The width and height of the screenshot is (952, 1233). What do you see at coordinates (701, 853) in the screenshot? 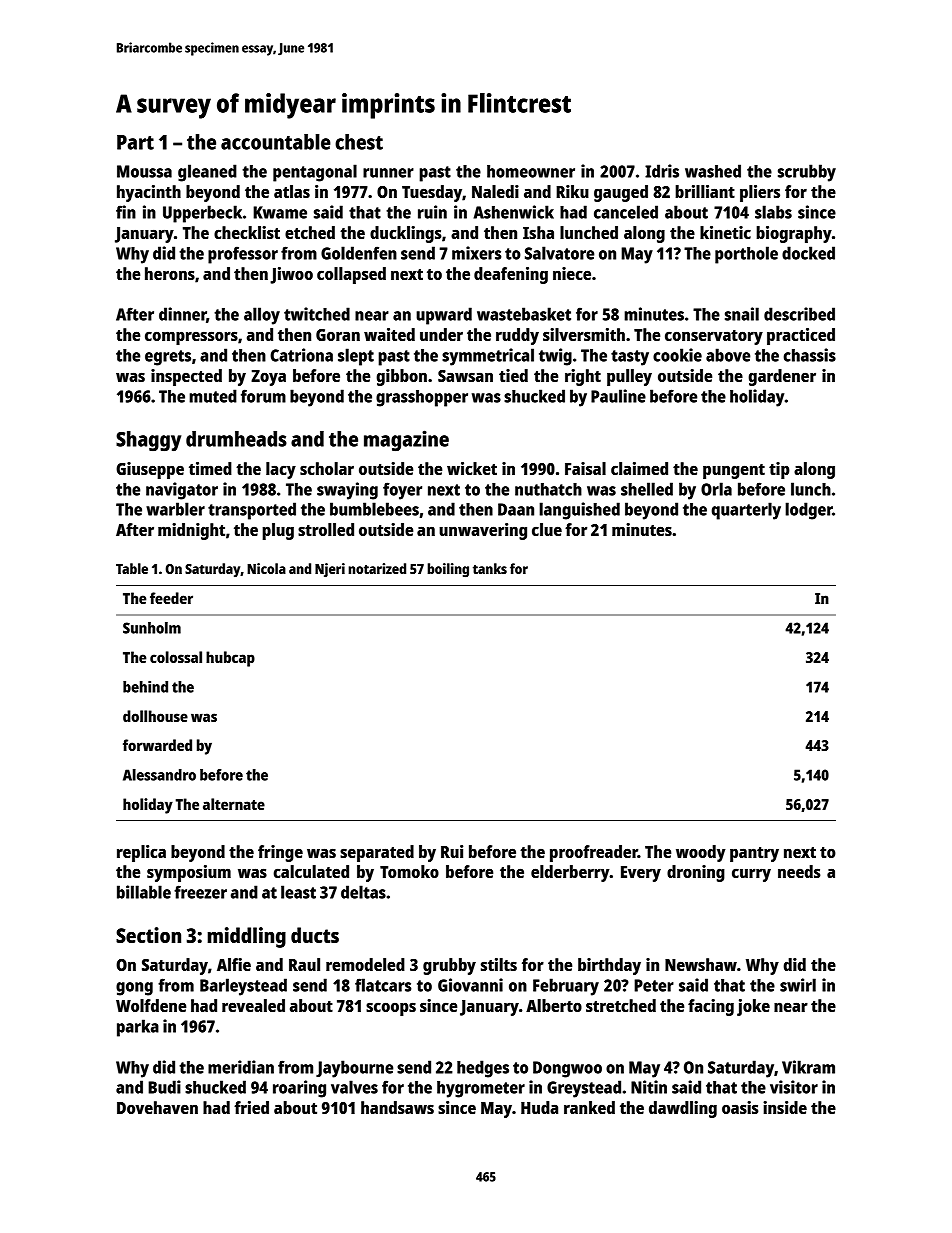
I see `woody` at bounding box center [701, 853].
